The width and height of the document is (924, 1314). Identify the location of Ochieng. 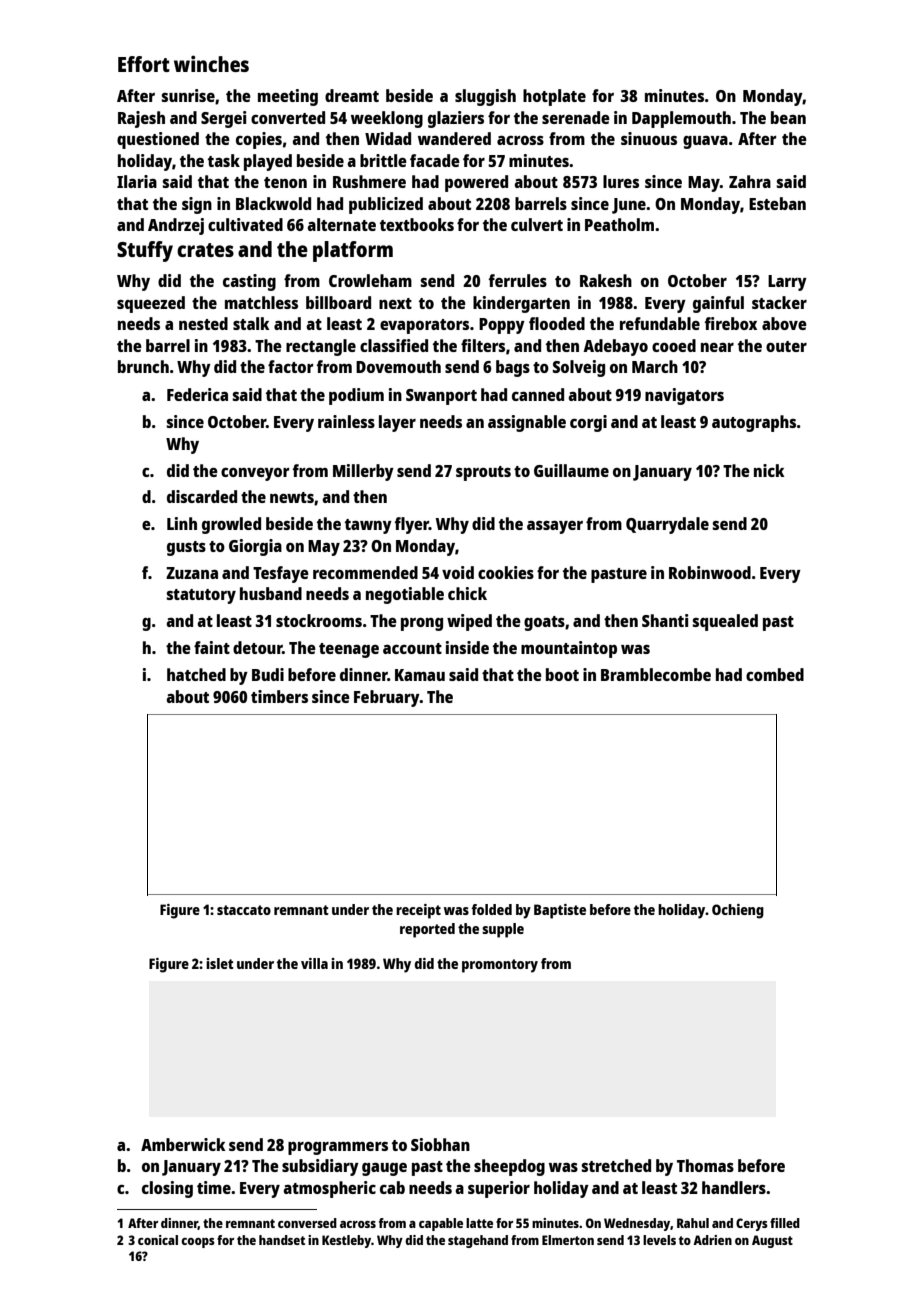
(738, 911).
